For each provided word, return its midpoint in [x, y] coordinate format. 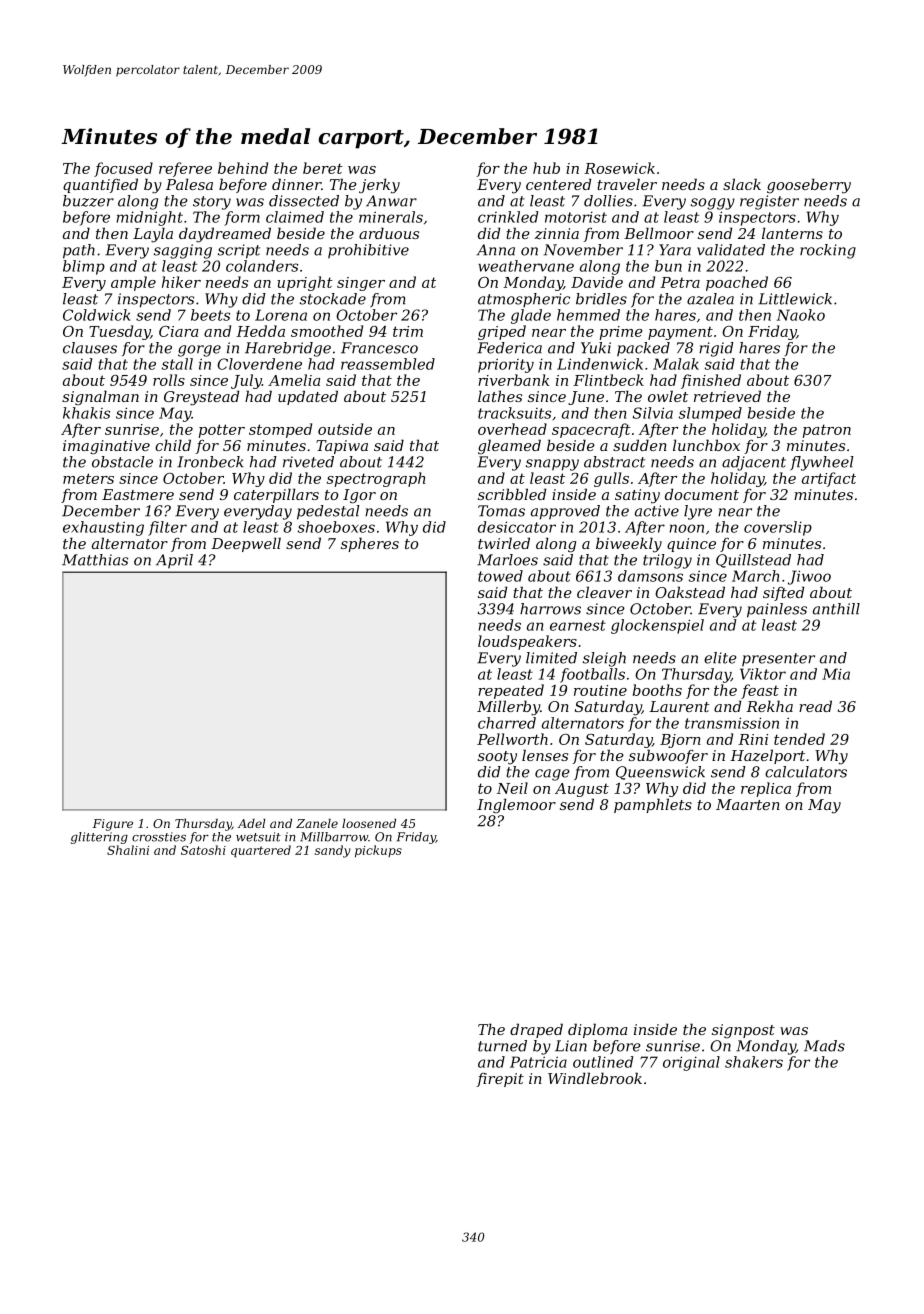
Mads [824, 1046]
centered [558, 184]
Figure [113, 825]
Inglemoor [516, 806]
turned [502, 1046]
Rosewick [619, 168]
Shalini [128, 850]
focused [123, 169]
